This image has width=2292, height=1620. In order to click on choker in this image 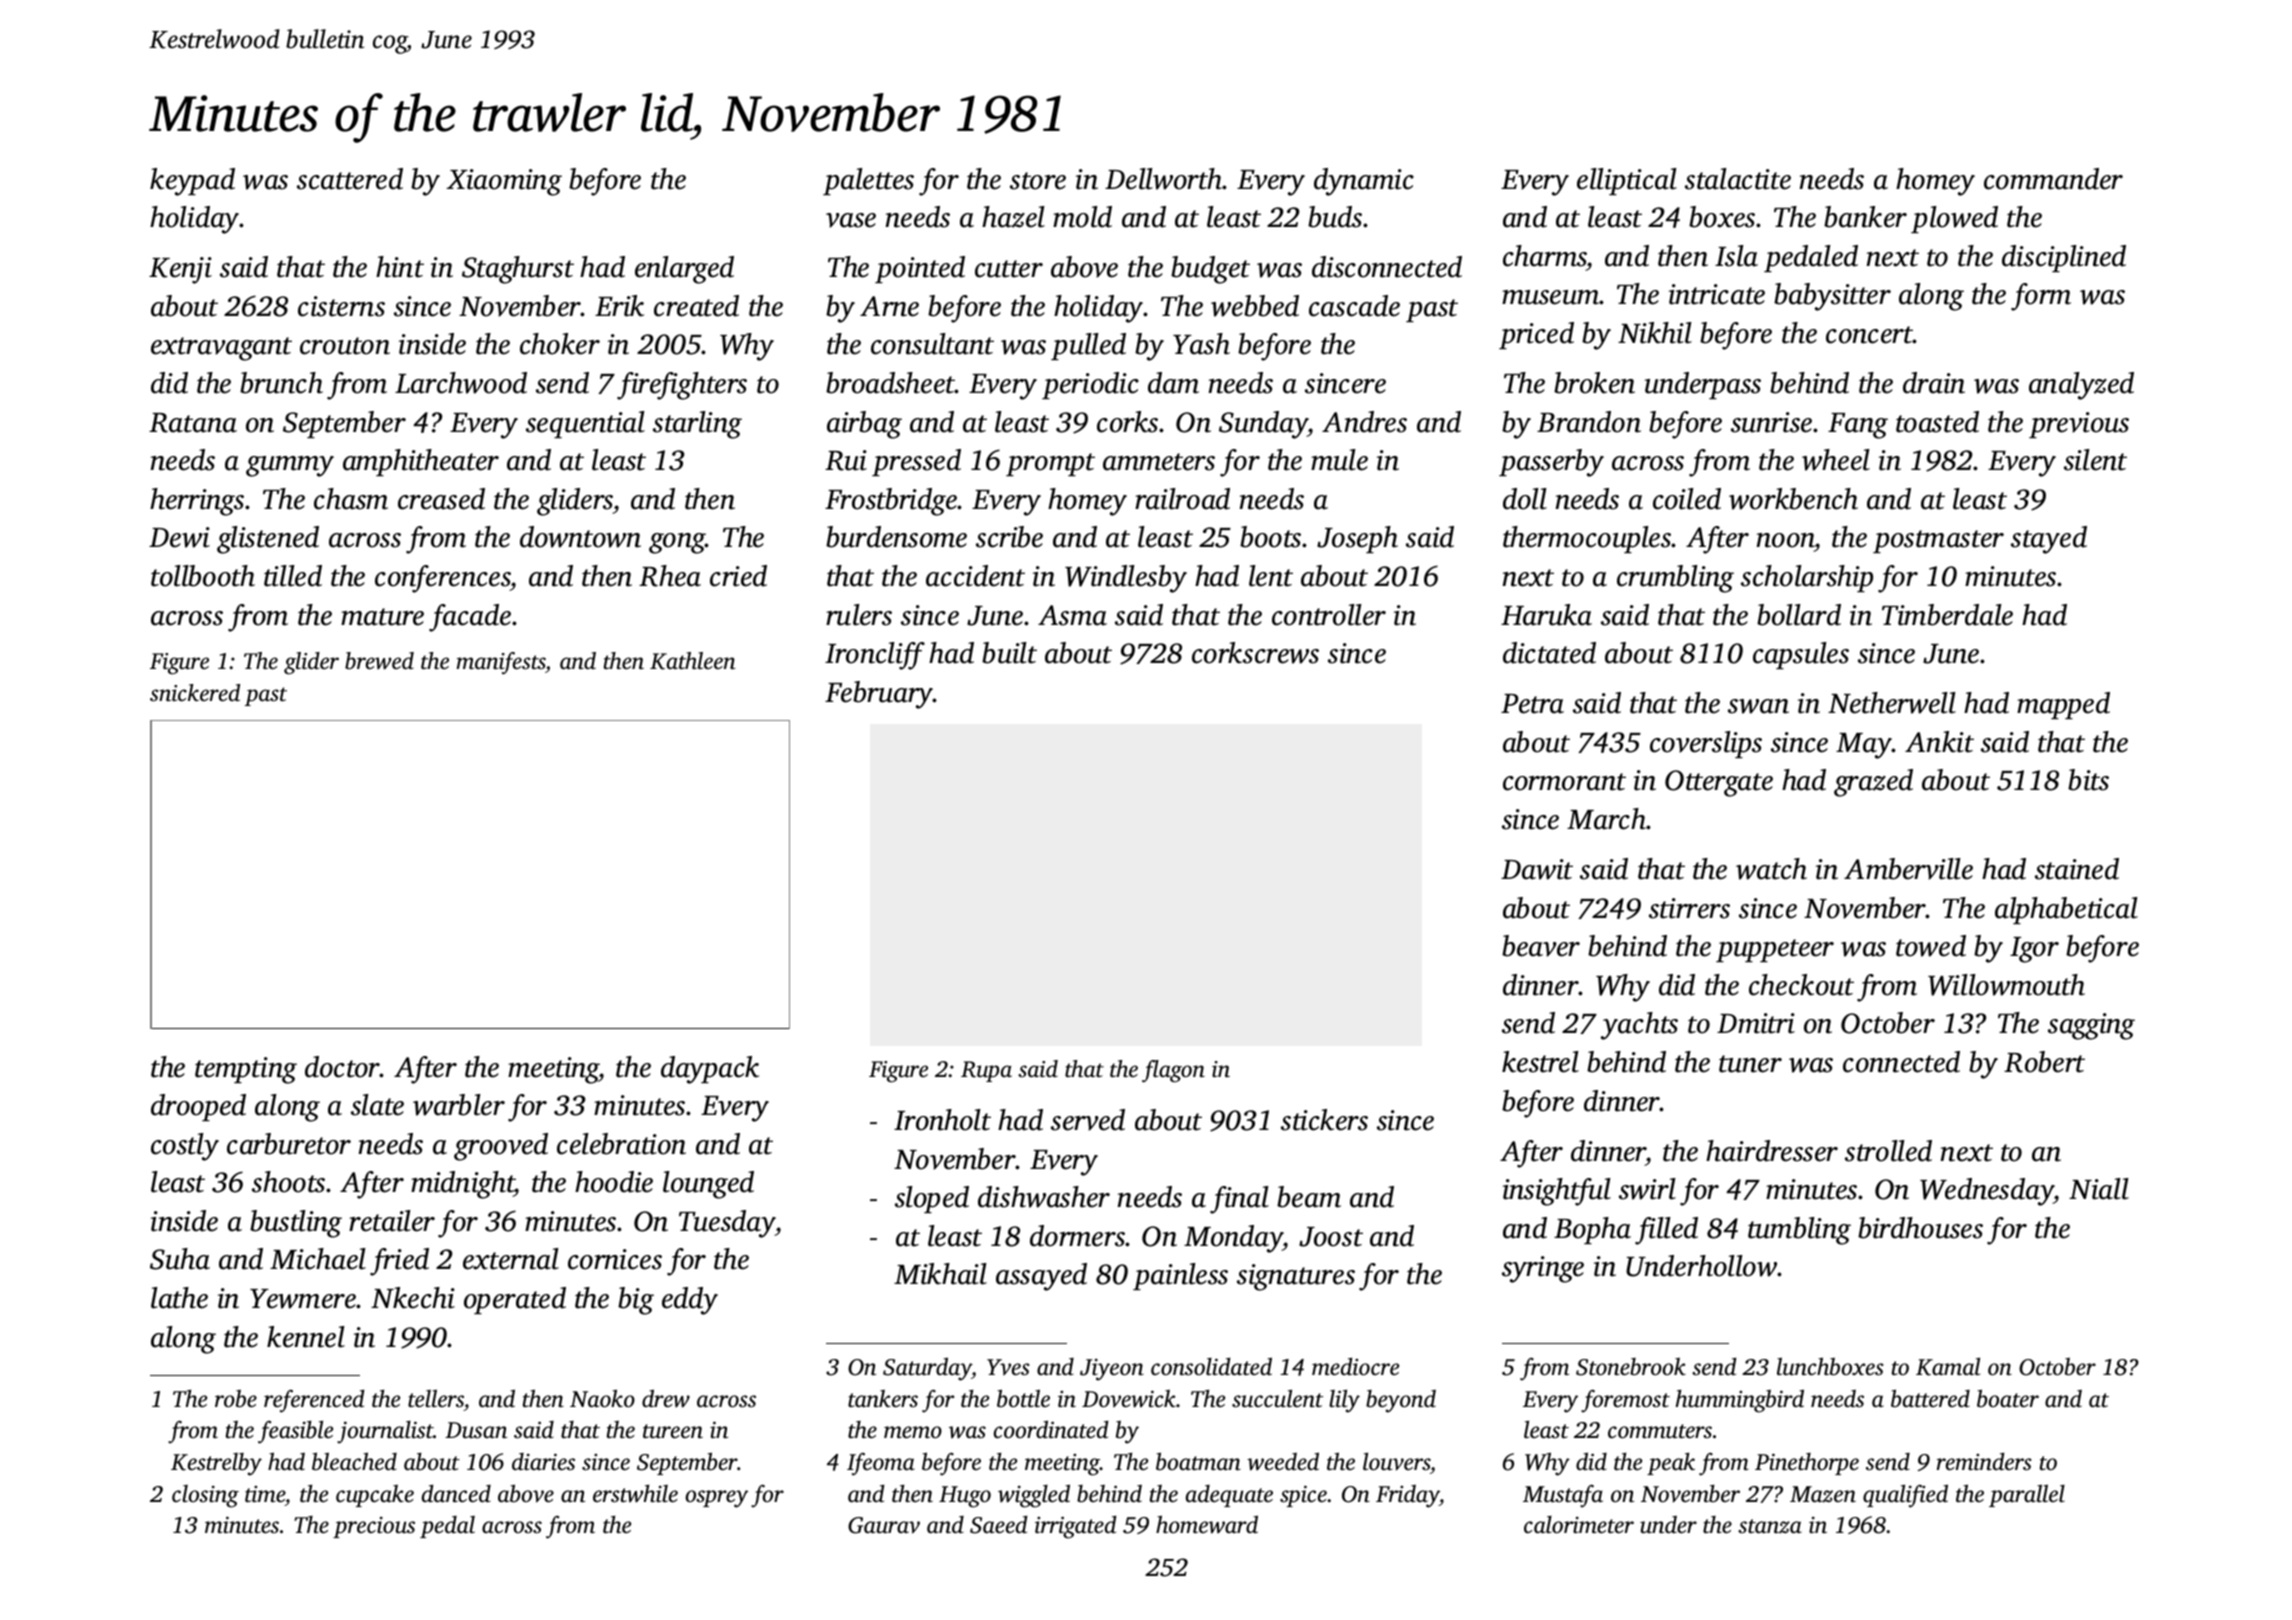, I will do `click(560, 344)`.
